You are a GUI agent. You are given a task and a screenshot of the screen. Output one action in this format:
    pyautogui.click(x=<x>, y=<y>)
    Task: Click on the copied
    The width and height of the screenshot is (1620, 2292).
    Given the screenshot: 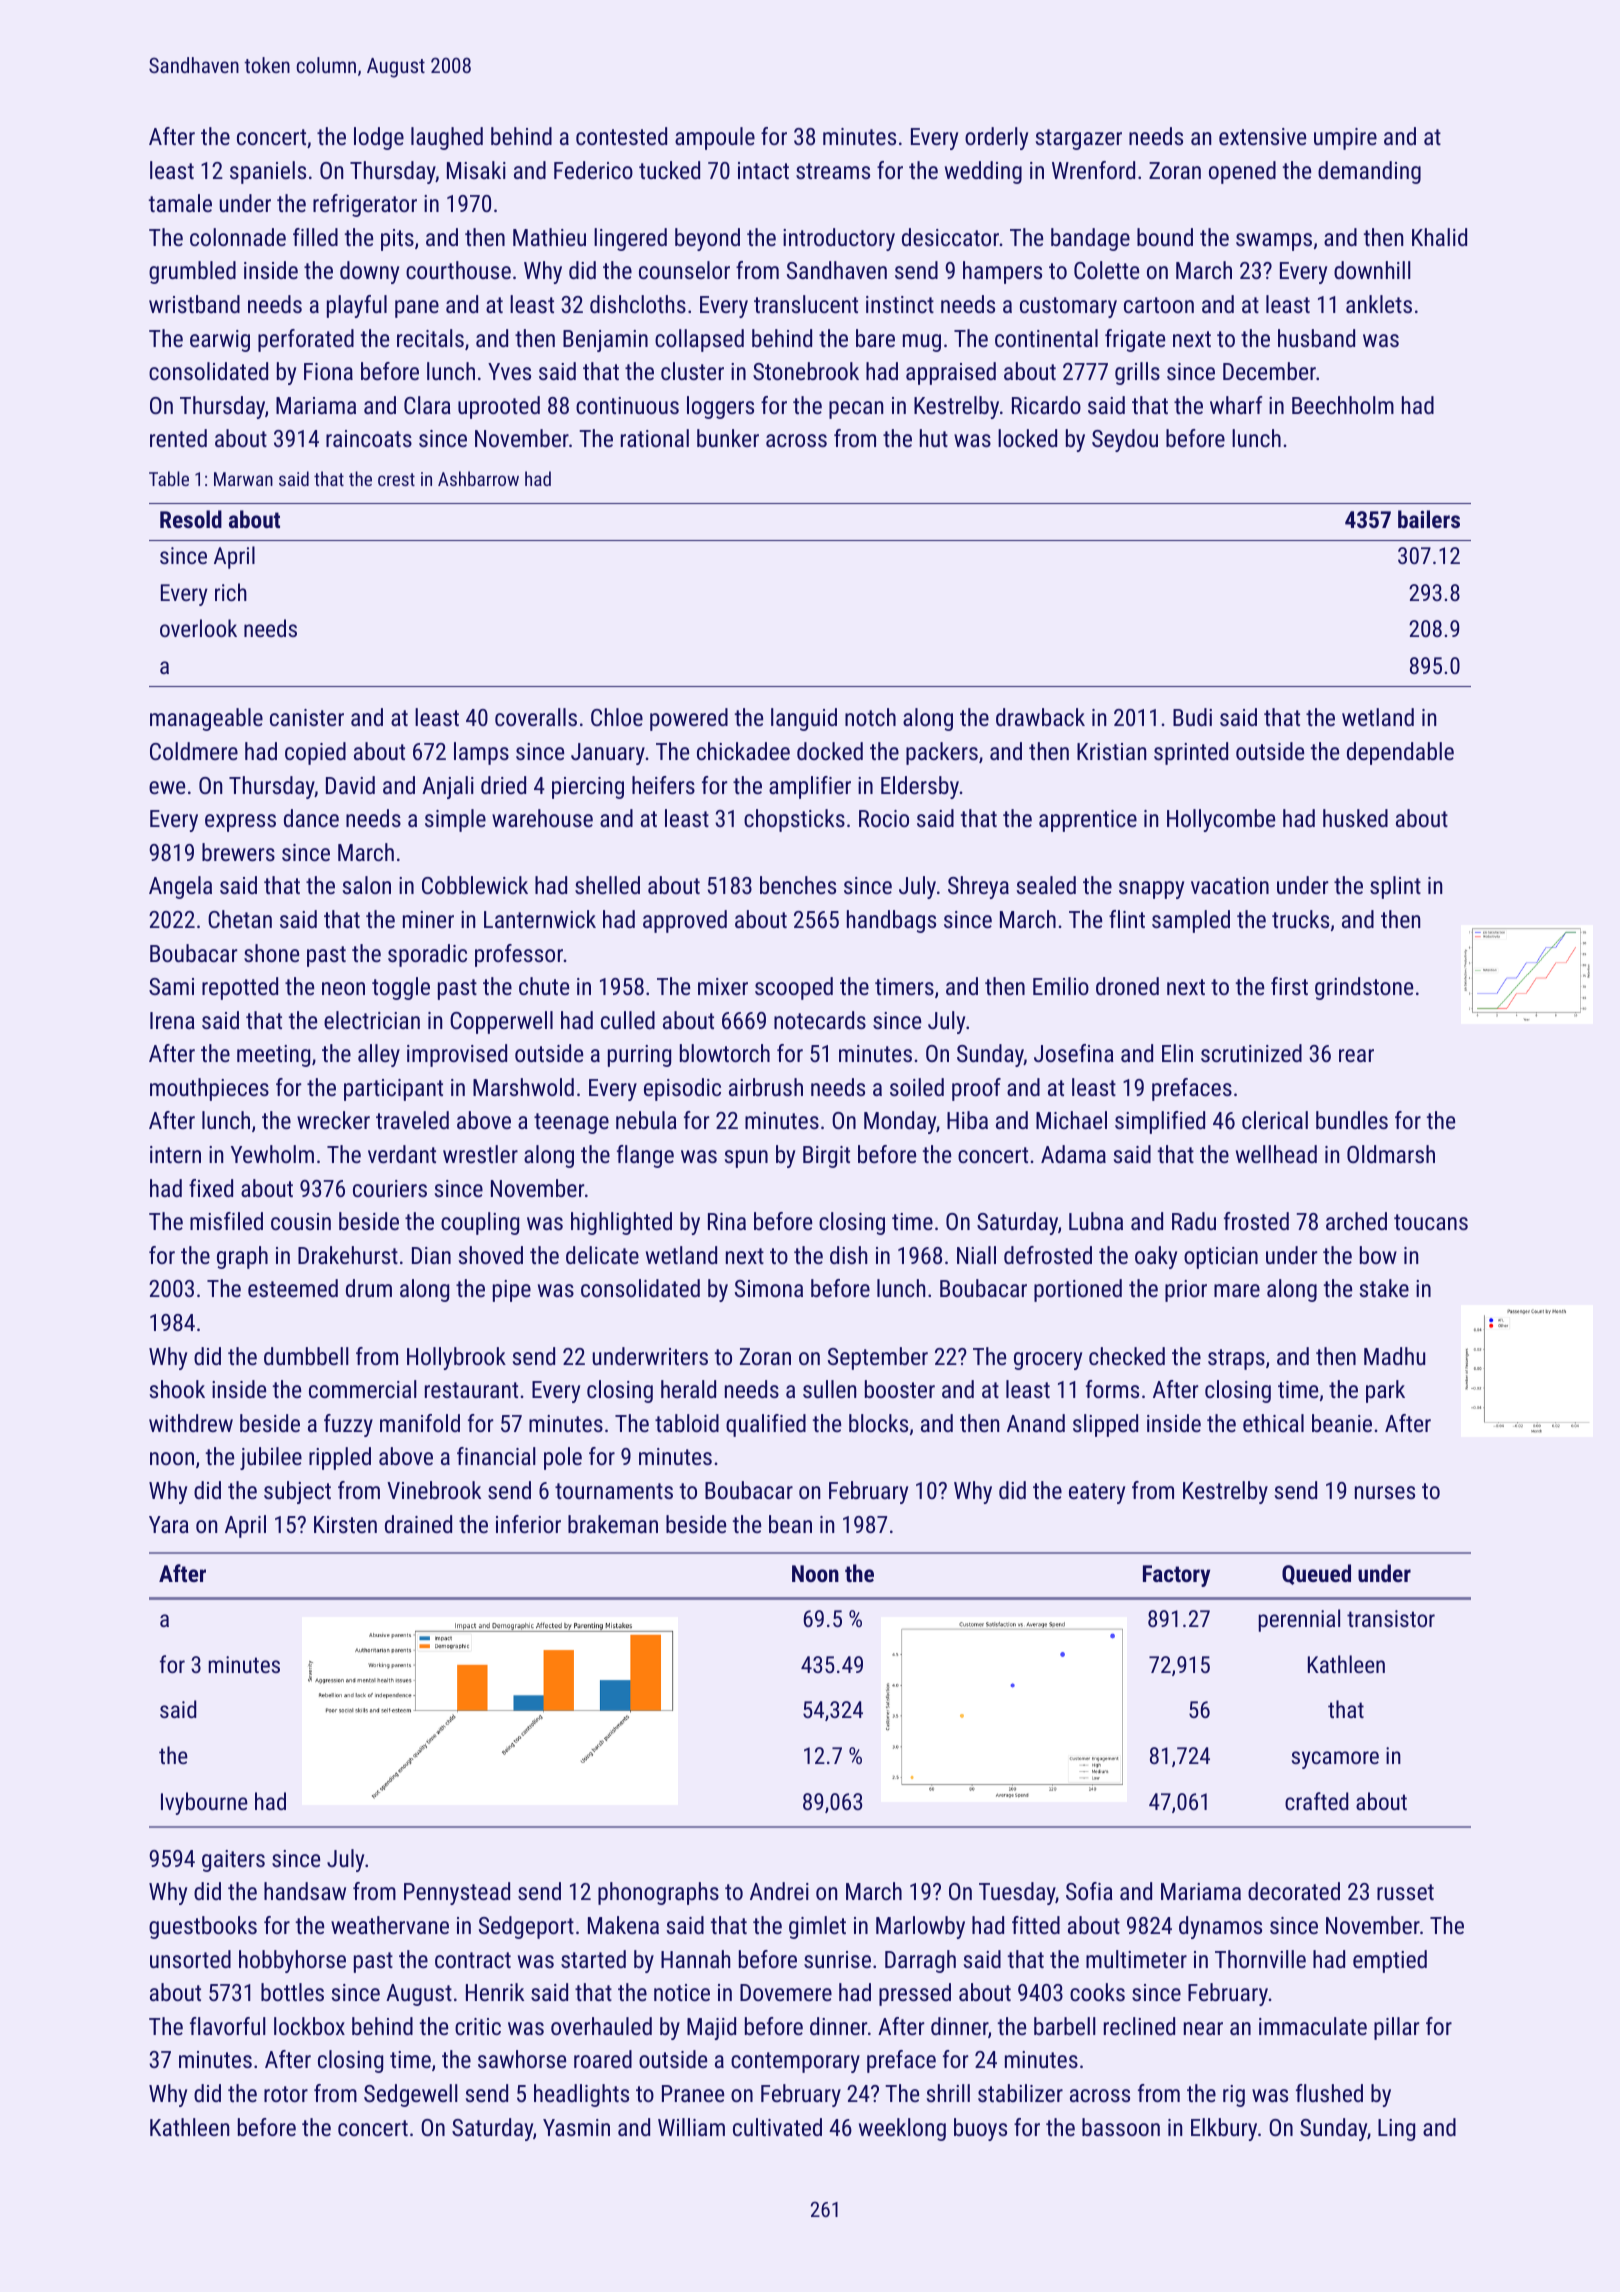 What is the action you would take?
    pyautogui.click(x=315, y=753)
